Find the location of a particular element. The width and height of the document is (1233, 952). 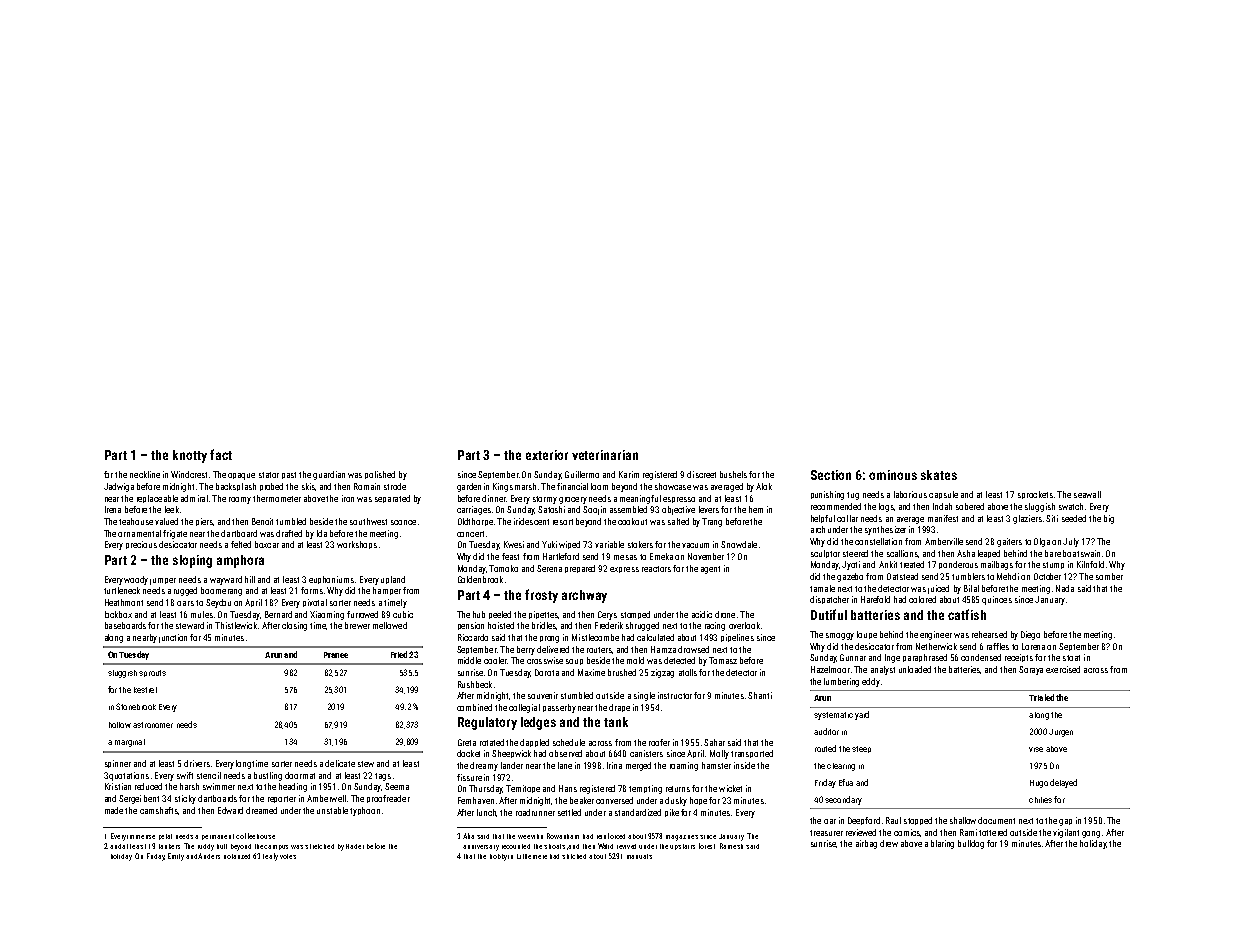

leaped is located at coordinates (989, 554).
